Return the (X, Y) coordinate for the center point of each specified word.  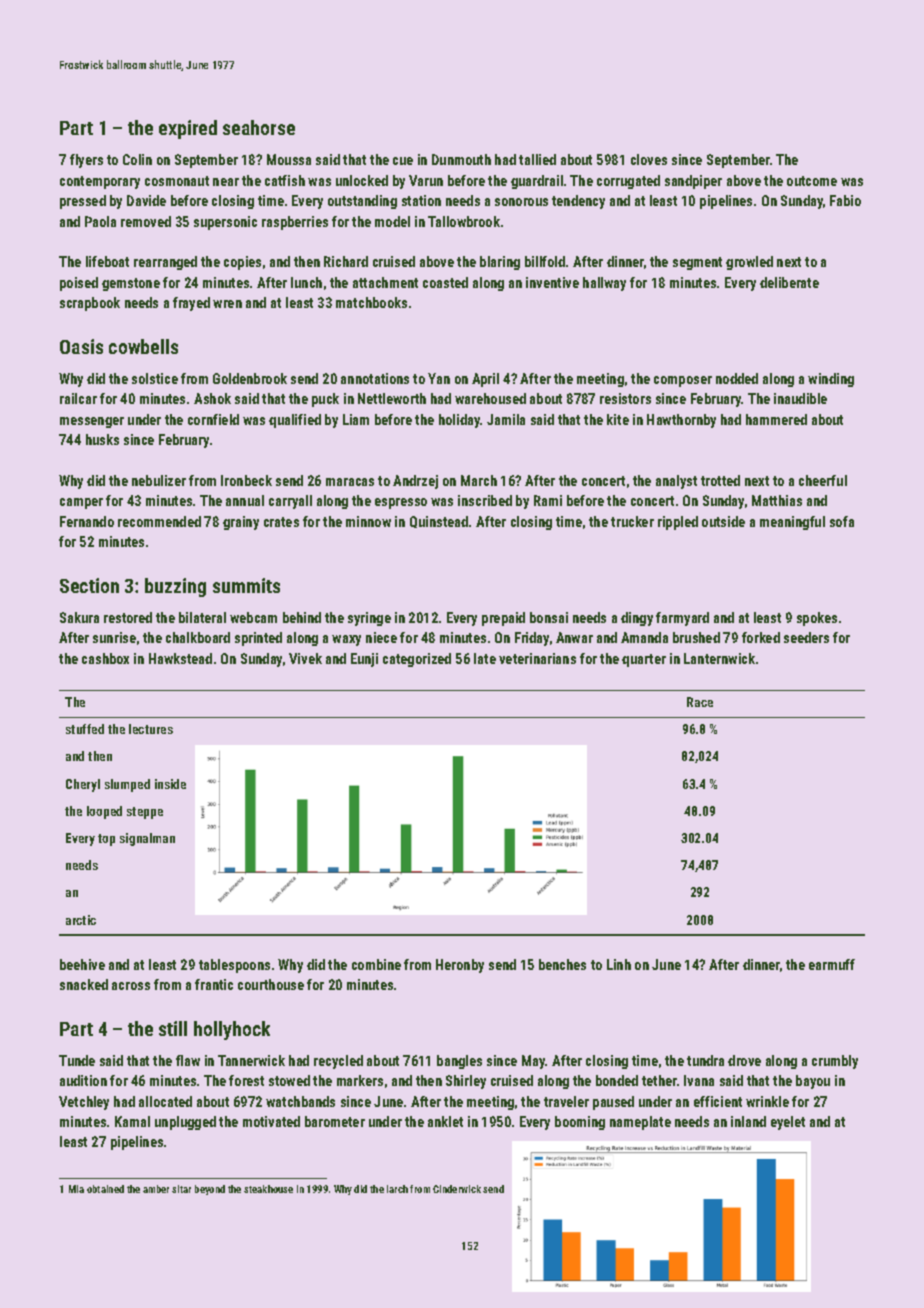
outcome (812, 181)
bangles (459, 1062)
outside (723, 521)
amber (156, 1189)
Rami (548, 500)
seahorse (259, 127)
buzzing (175, 587)
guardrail (537, 182)
